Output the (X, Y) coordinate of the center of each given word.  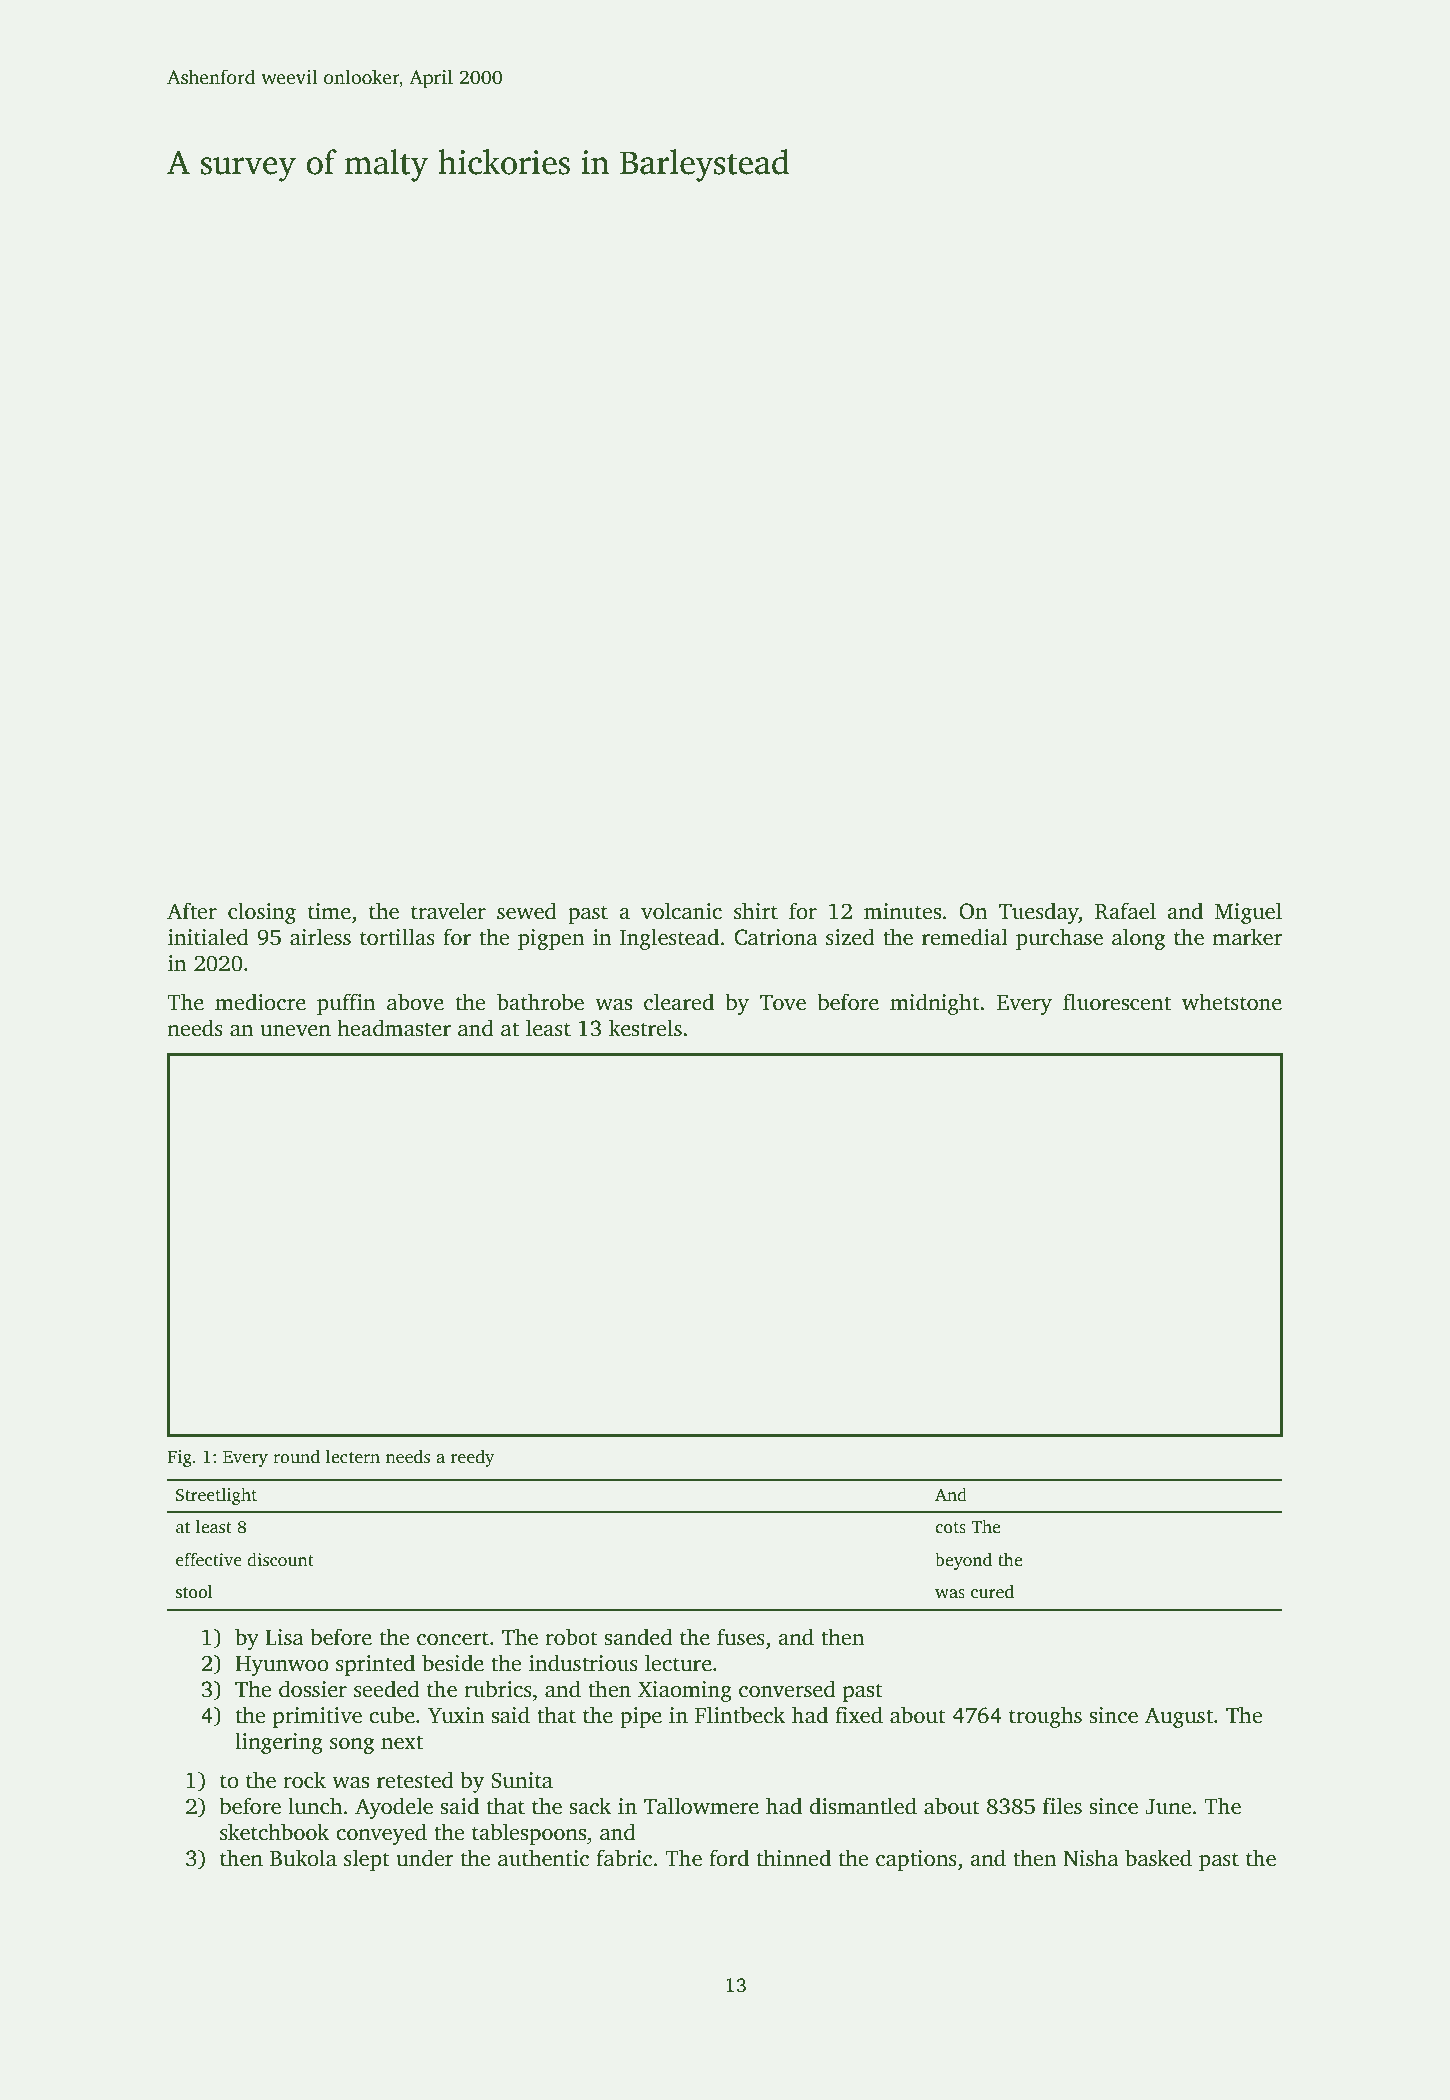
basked (1158, 1858)
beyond (964, 1561)
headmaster (394, 1028)
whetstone (1232, 1002)
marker (1247, 937)
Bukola (303, 1858)
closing (262, 913)
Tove (783, 1003)
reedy (473, 1458)
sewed (527, 911)
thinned (793, 1858)
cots (950, 1528)
